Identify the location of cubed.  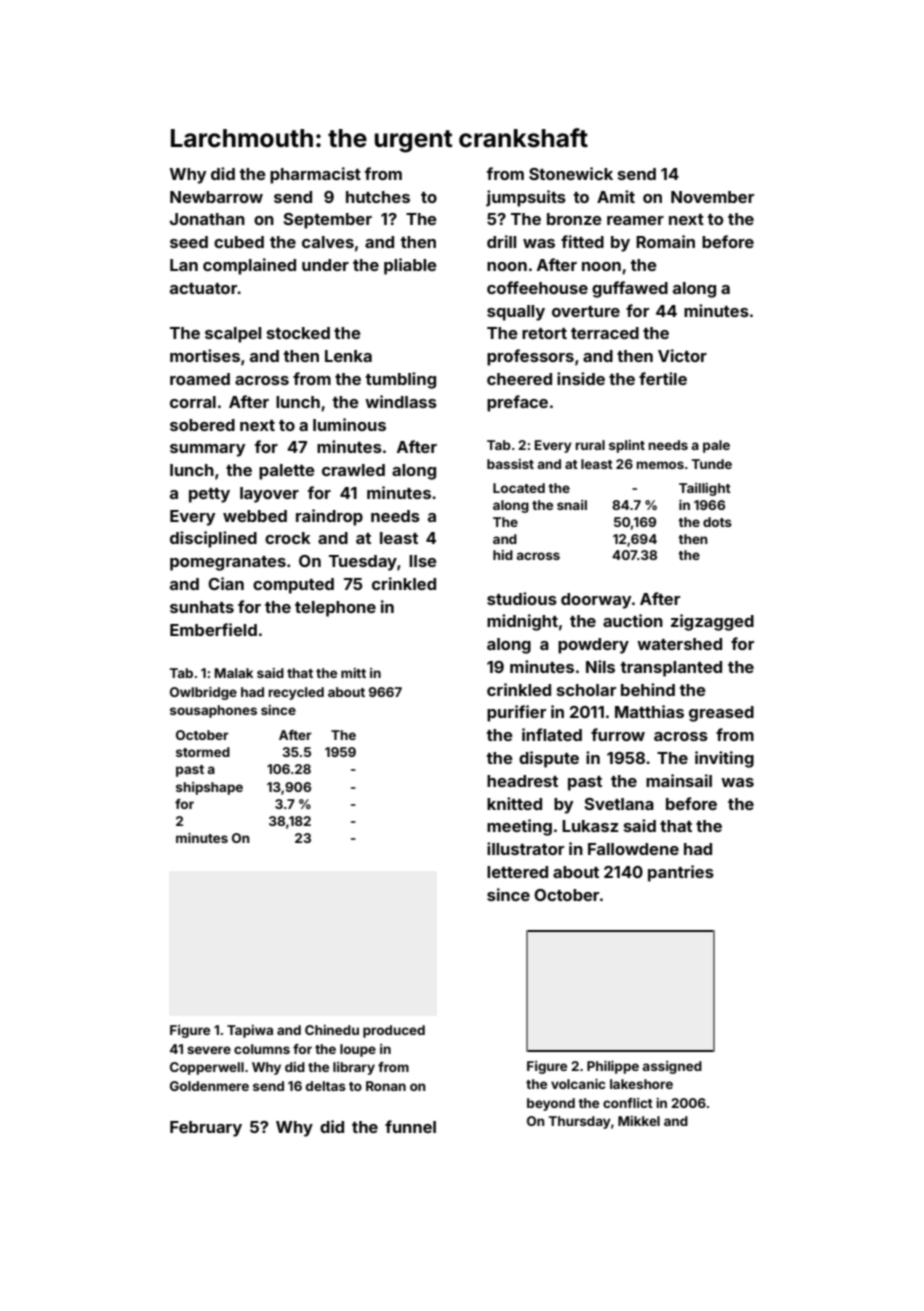
(239, 242).
